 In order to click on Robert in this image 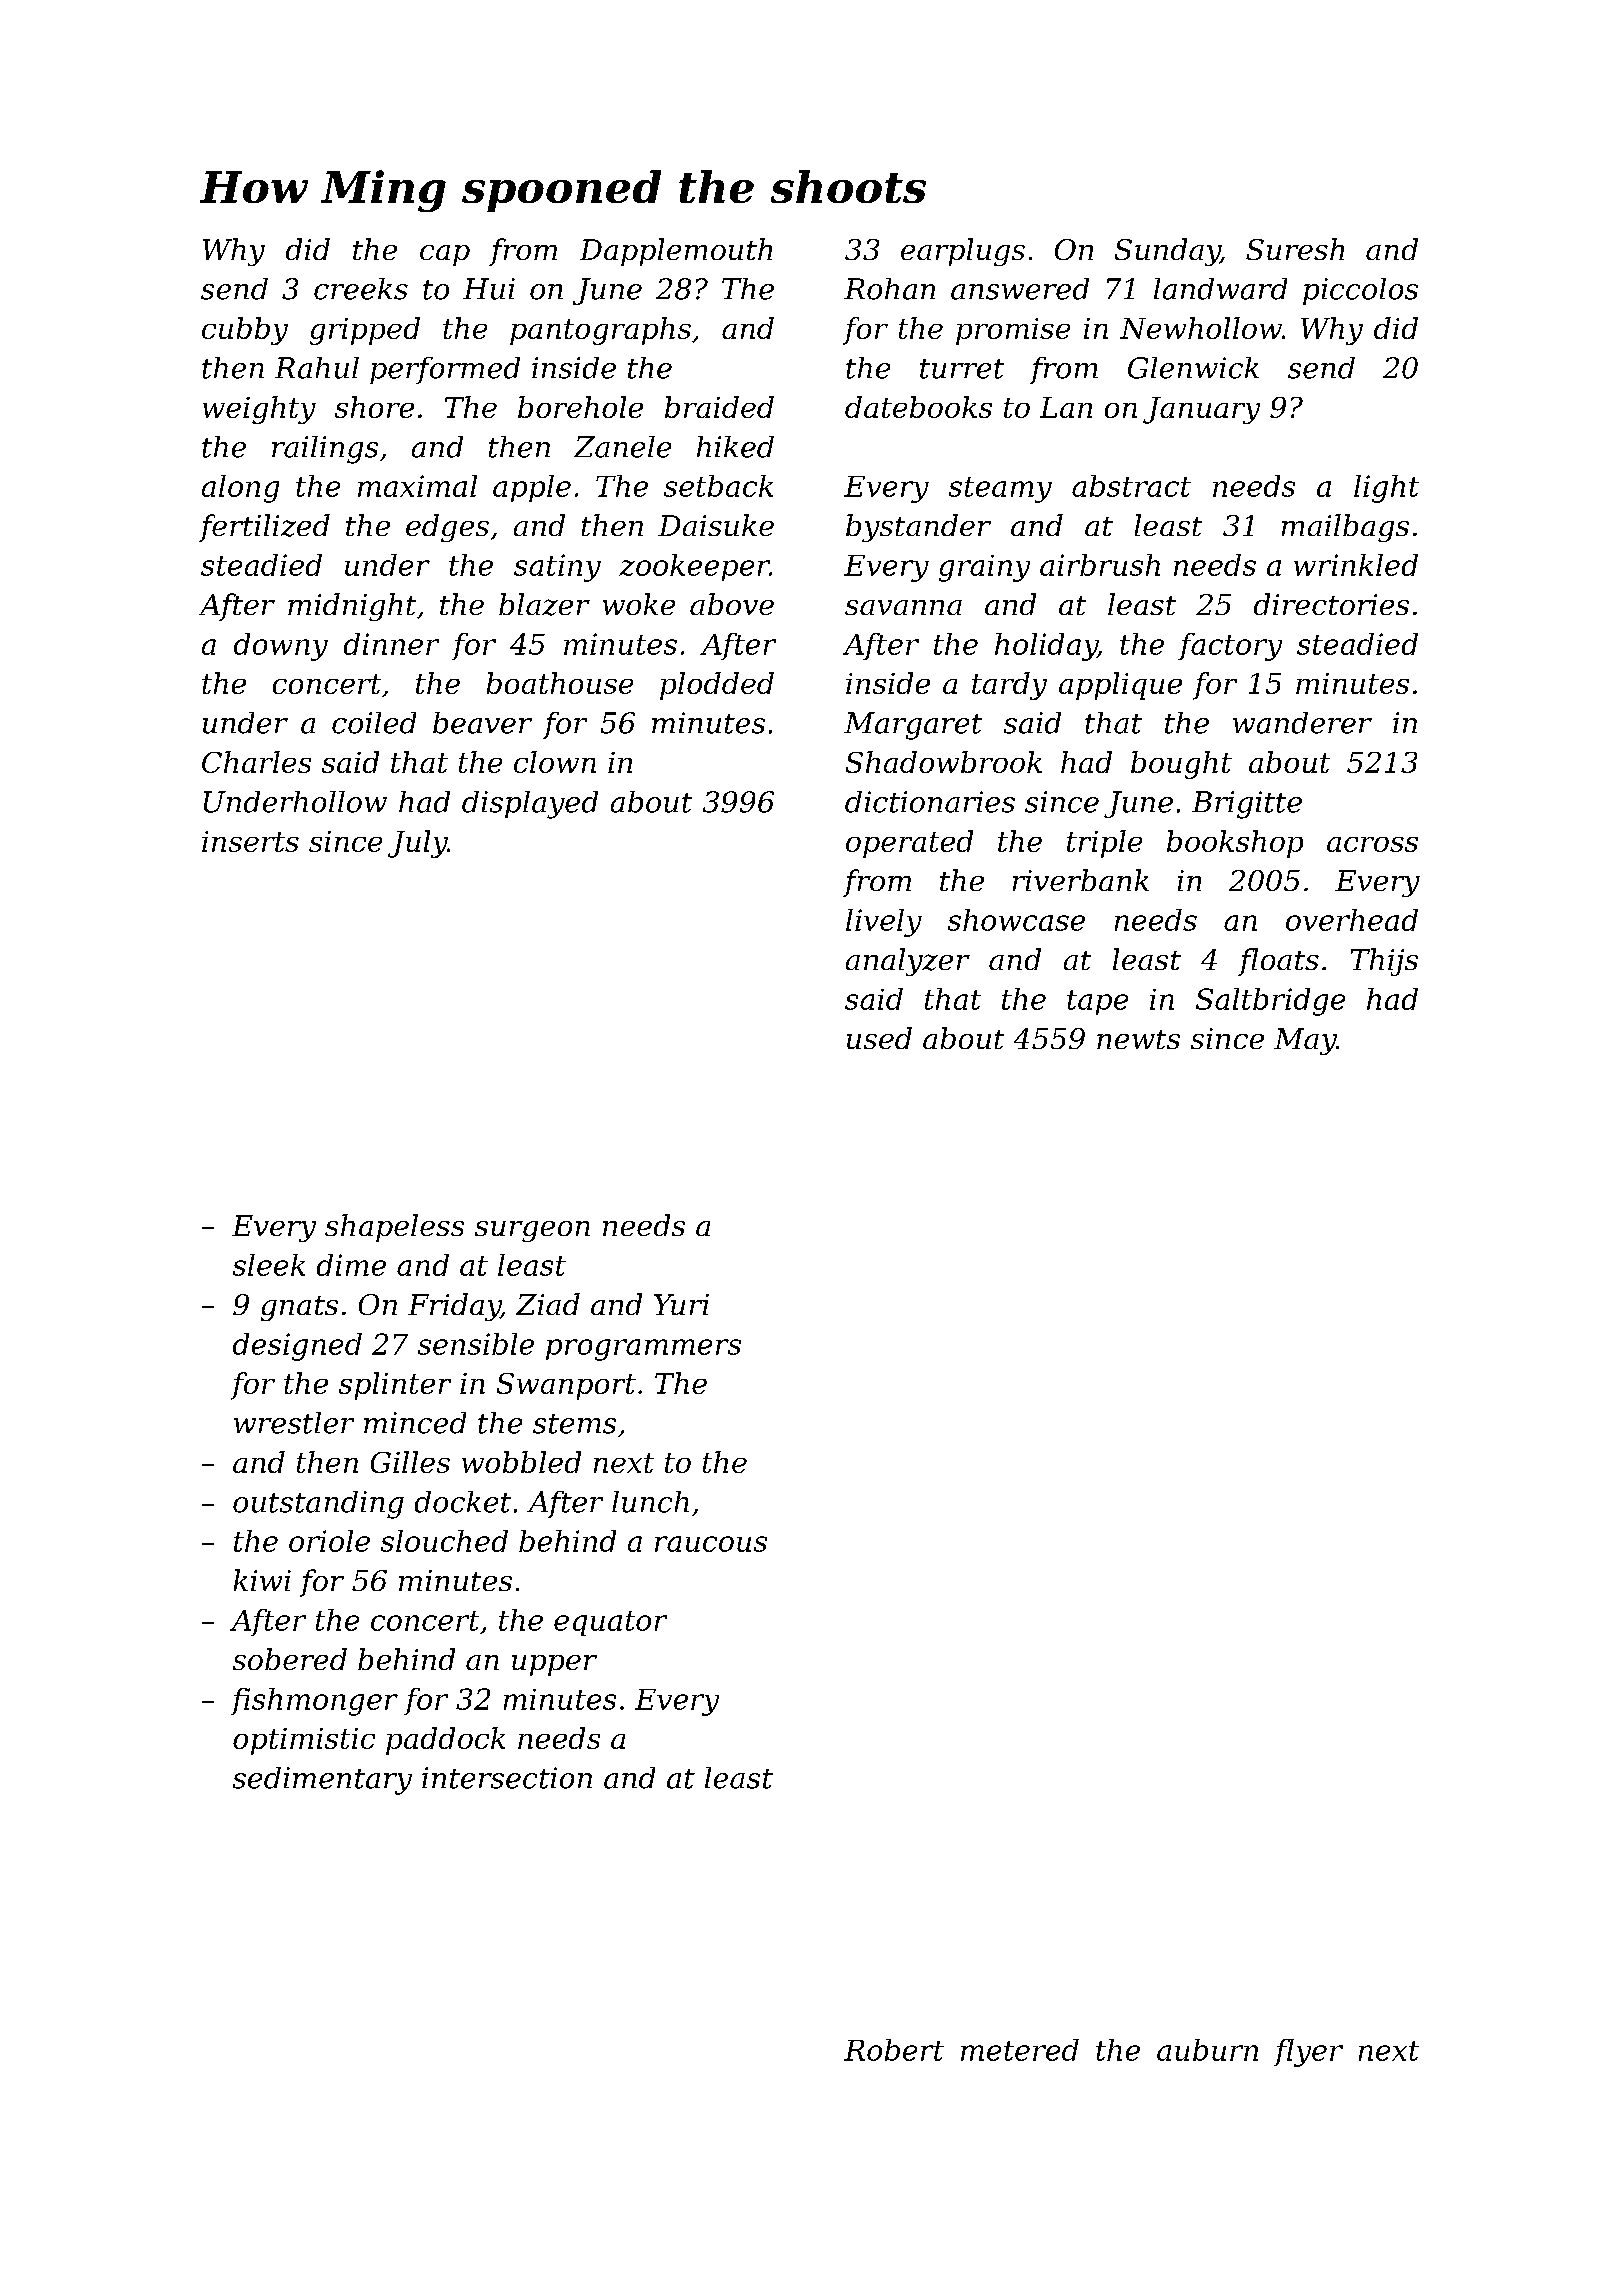, I will do `click(894, 2050)`.
